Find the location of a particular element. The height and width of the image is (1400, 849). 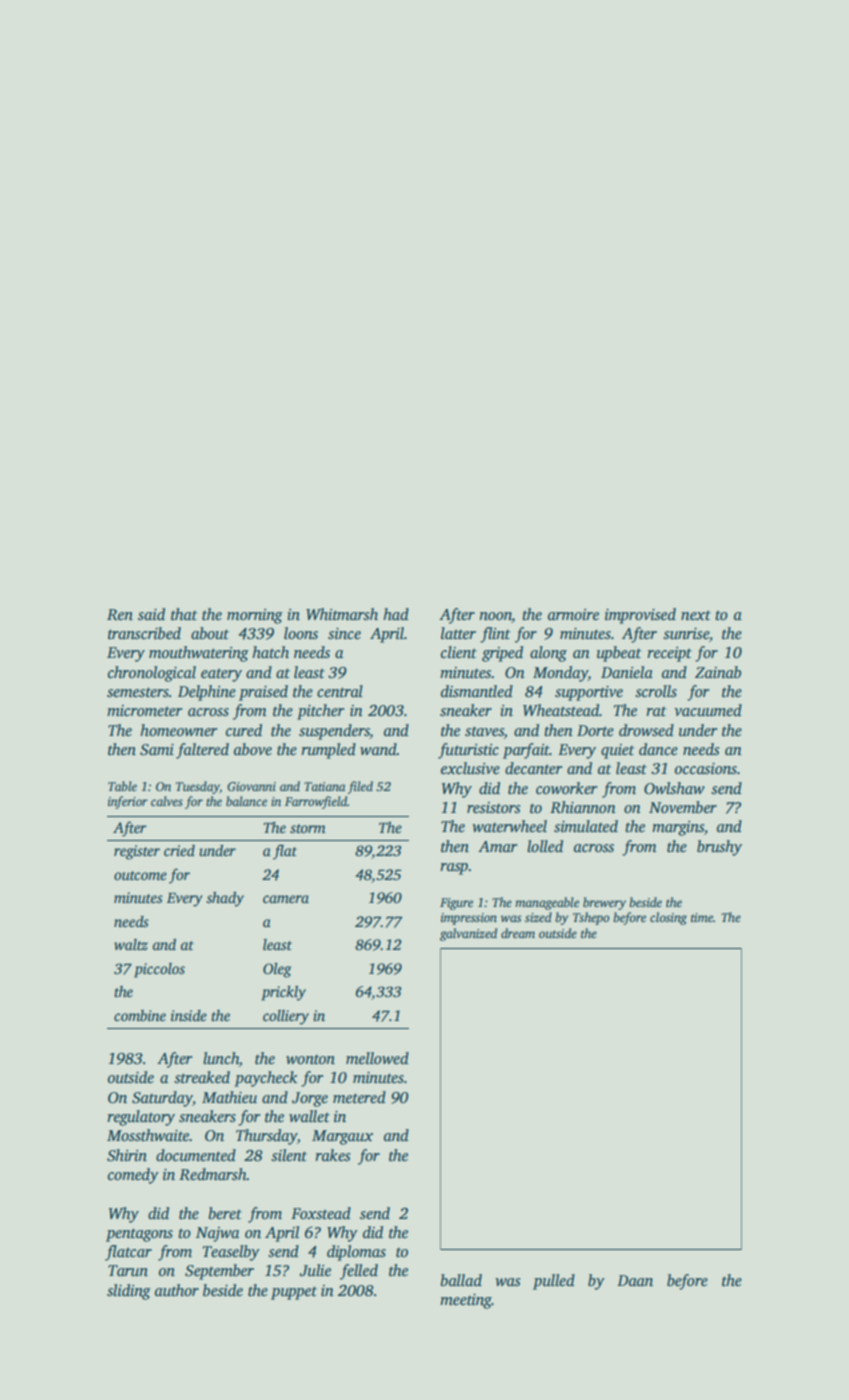

staves is located at coordinates (484, 731).
